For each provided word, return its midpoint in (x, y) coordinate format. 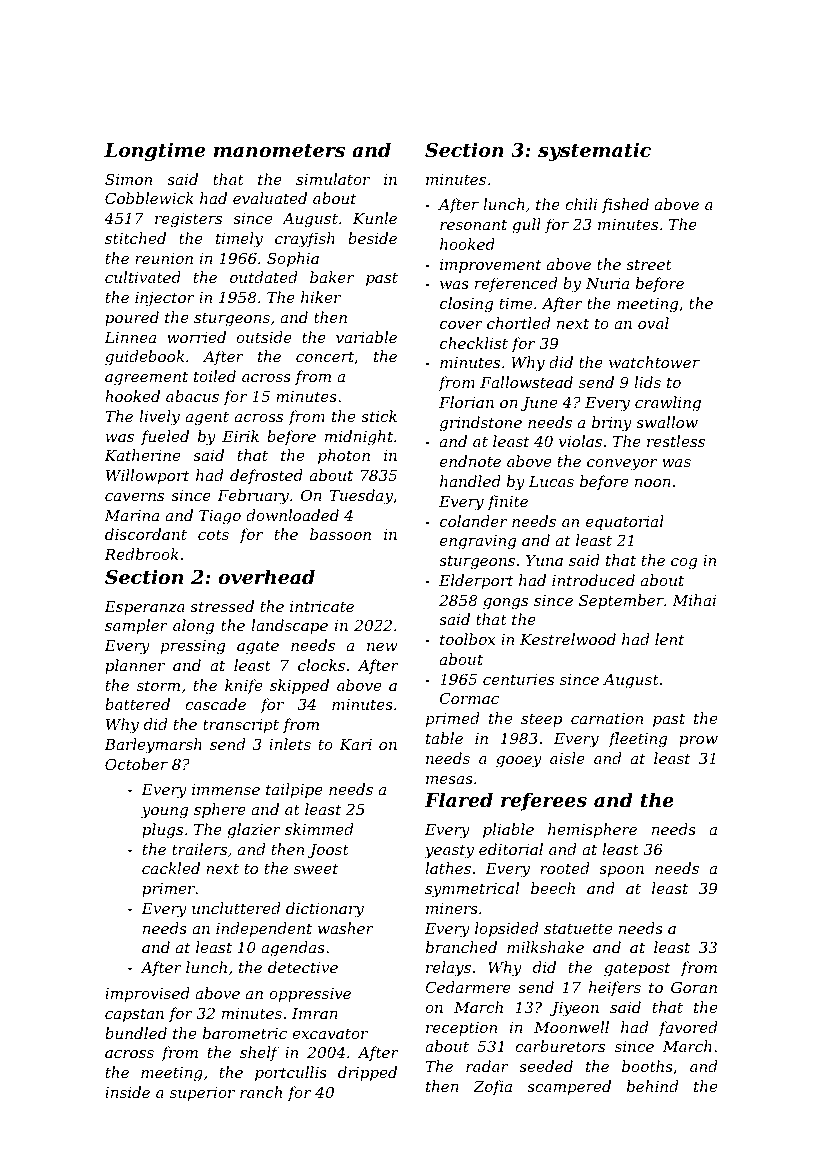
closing (466, 305)
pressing (193, 647)
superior (202, 1094)
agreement (146, 378)
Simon (128, 179)
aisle (567, 758)
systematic (594, 151)
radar (487, 1066)
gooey (519, 762)
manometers (279, 151)
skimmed (319, 829)
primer (169, 890)
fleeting (637, 740)
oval (653, 323)
